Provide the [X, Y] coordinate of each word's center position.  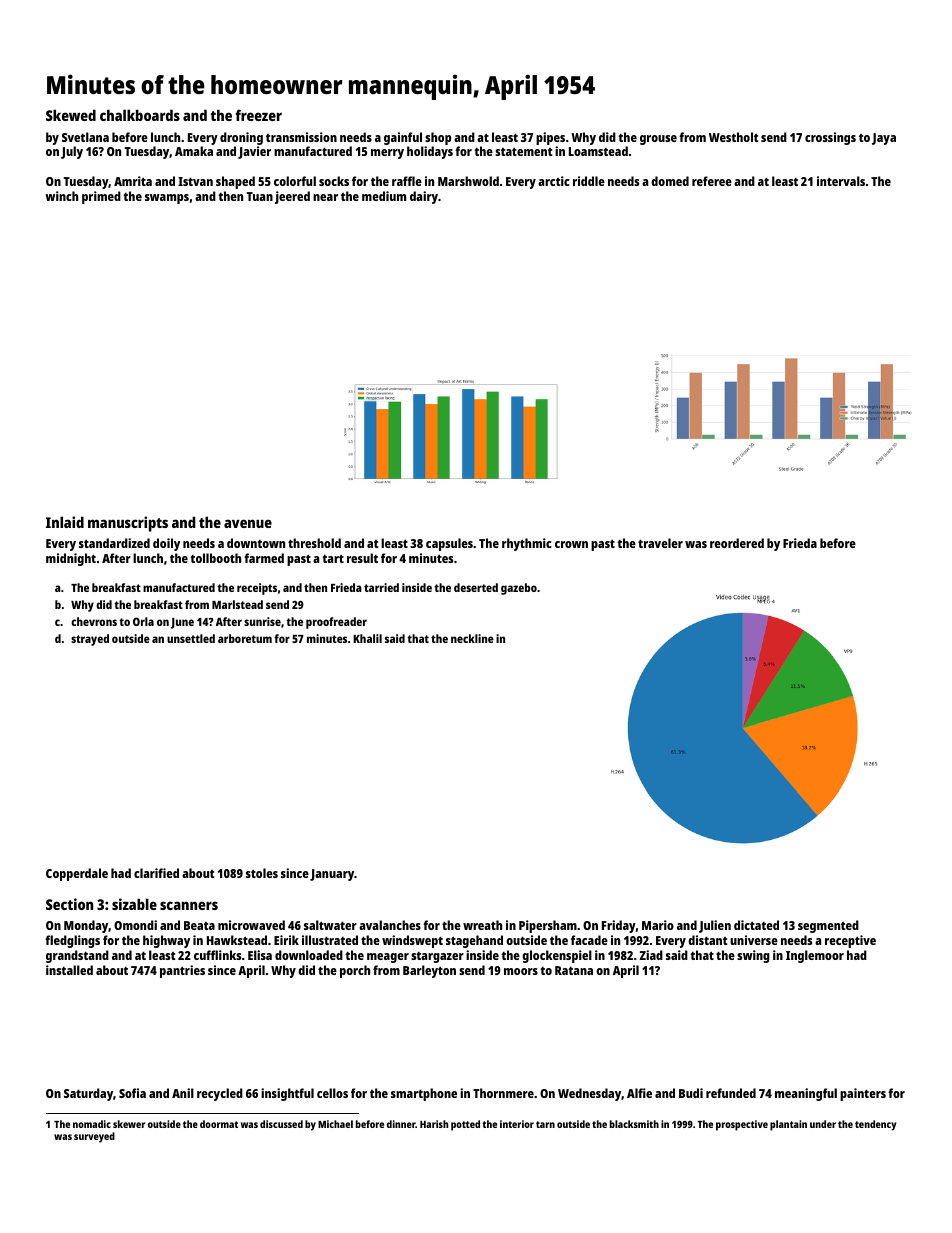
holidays [430, 152]
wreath [482, 925]
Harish [434, 1124]
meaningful [806, 1094]
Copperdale [77, 874]
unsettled [191, 638]
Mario [658, 925]
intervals [841, 181]
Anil [183, 1093]
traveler [660, 543]
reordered [737, 543]
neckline [472, 638]
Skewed [71, 115]
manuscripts [128, 524]
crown [571, 544]
